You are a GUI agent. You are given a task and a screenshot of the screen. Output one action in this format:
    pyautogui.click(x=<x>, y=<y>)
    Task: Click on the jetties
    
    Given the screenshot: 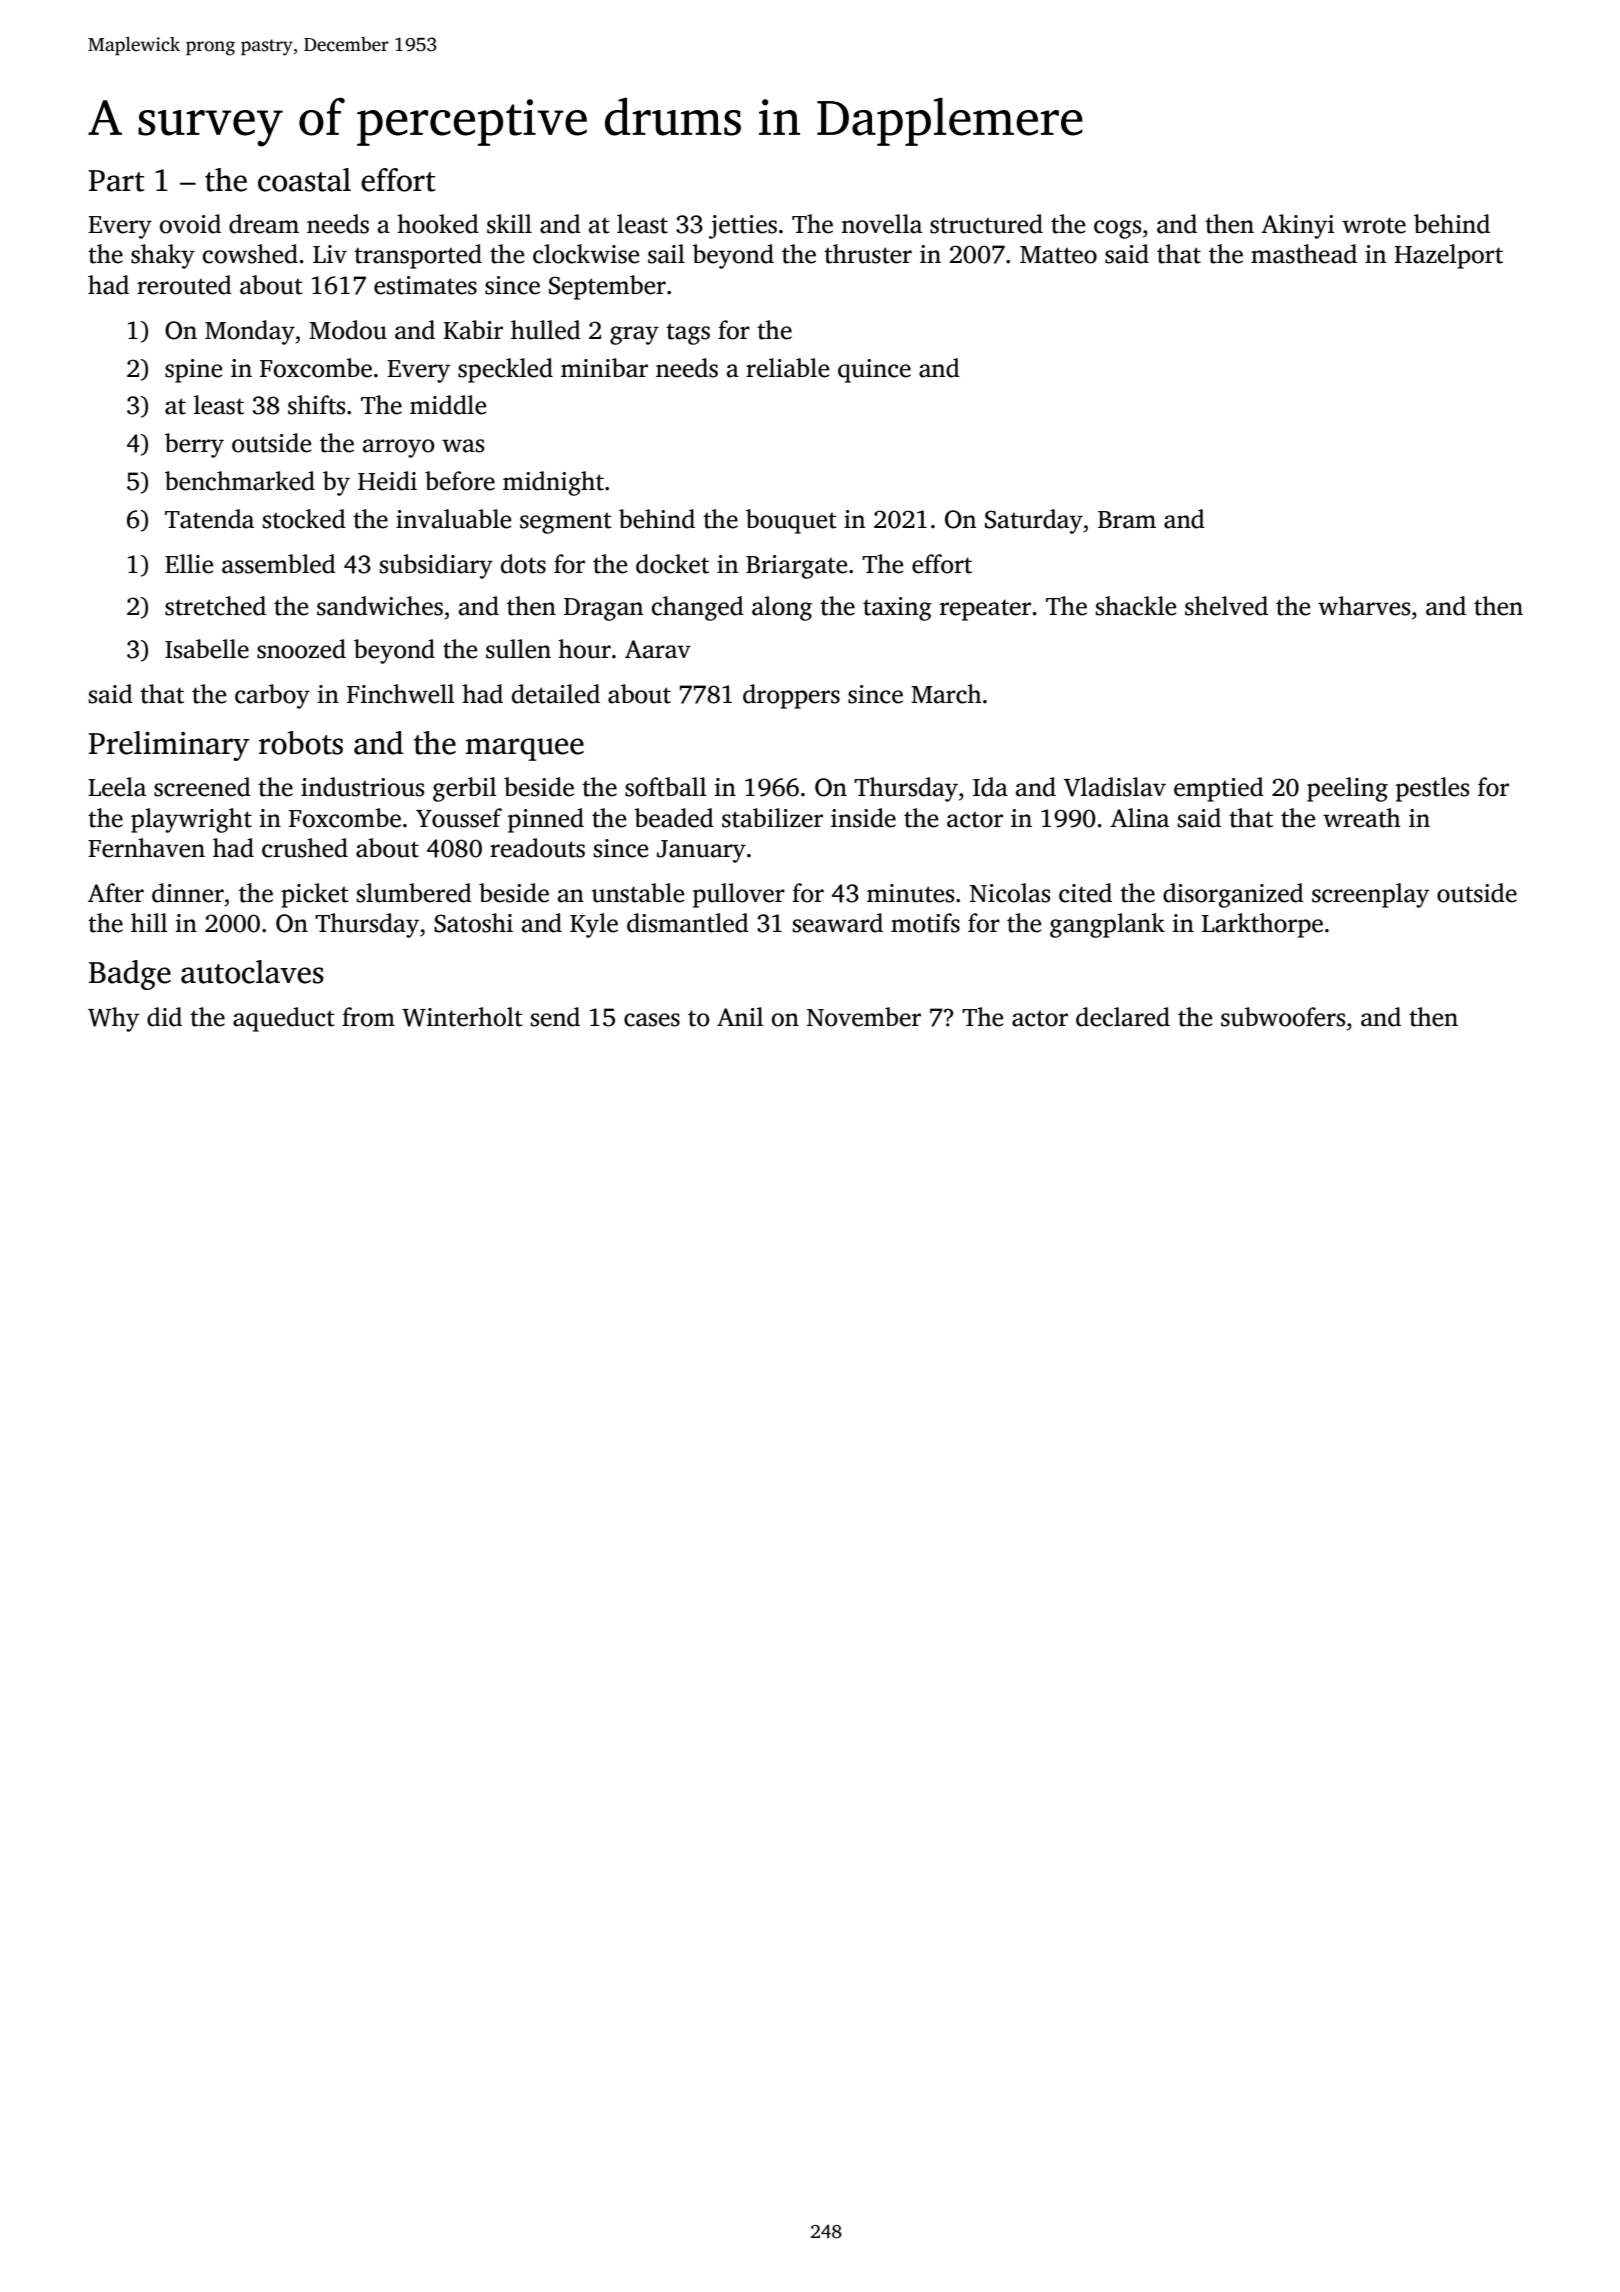 What is the action you would take?
    pyautogui.click(x=743, y=227)
